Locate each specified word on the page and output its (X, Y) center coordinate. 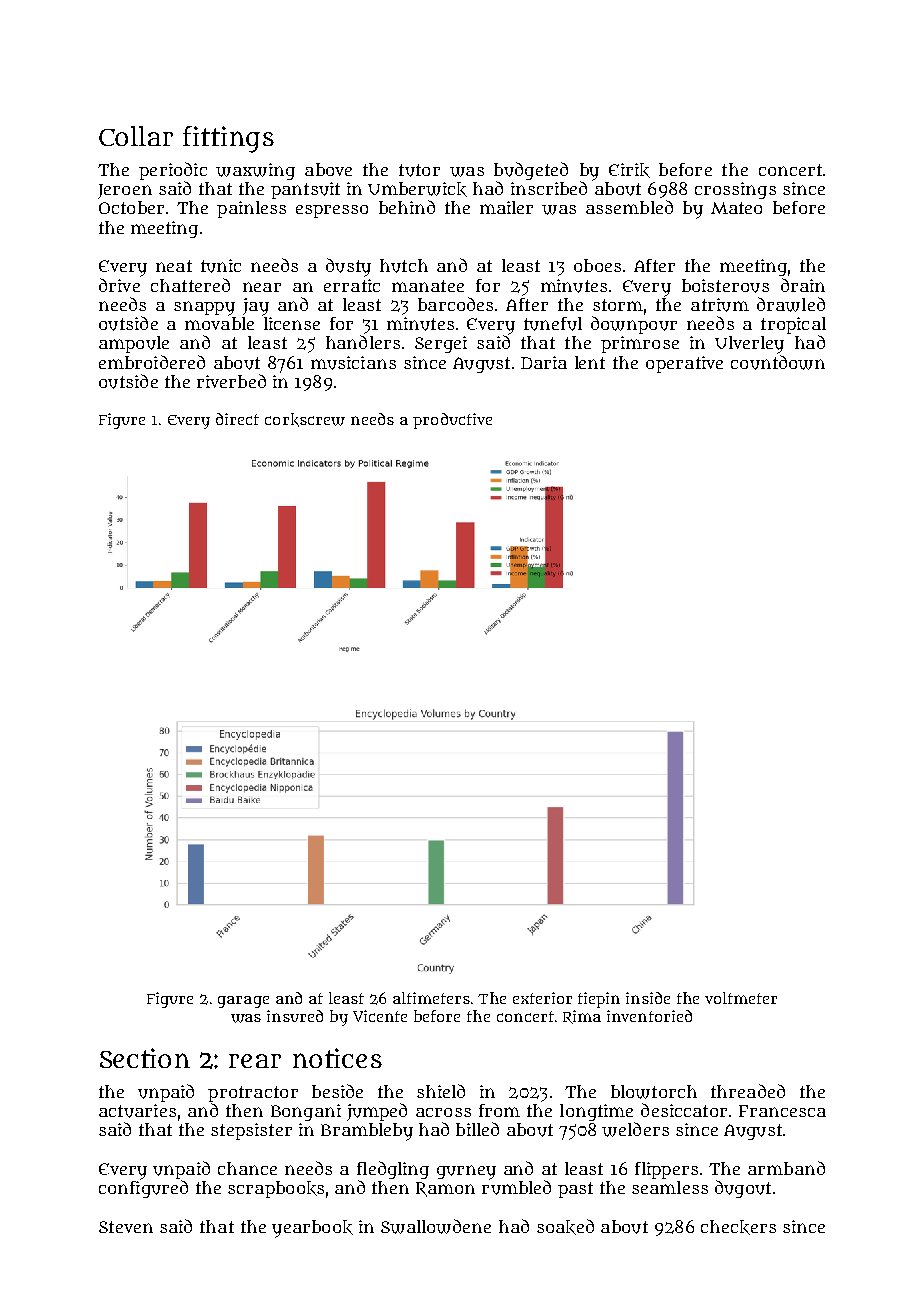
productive (452, 421)
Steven (126, 1227)
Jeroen (125, 191)
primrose (640, 344)
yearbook (312, 1229)
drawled (791, 304)
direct (237, 419)
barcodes (455, 304)
